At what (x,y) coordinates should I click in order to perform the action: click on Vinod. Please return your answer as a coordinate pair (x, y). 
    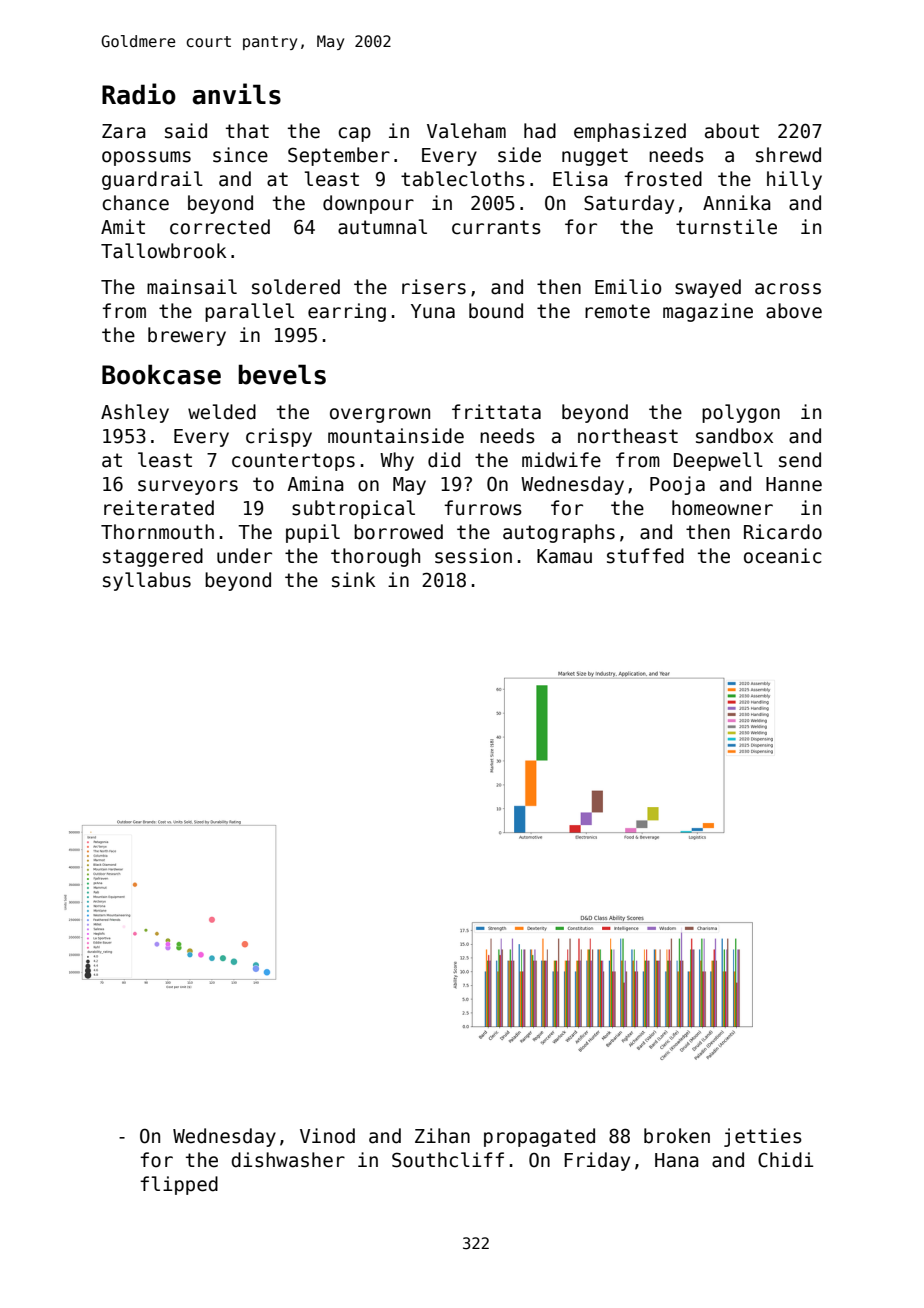
    Looking at the image, I should click on (327, 1136).
